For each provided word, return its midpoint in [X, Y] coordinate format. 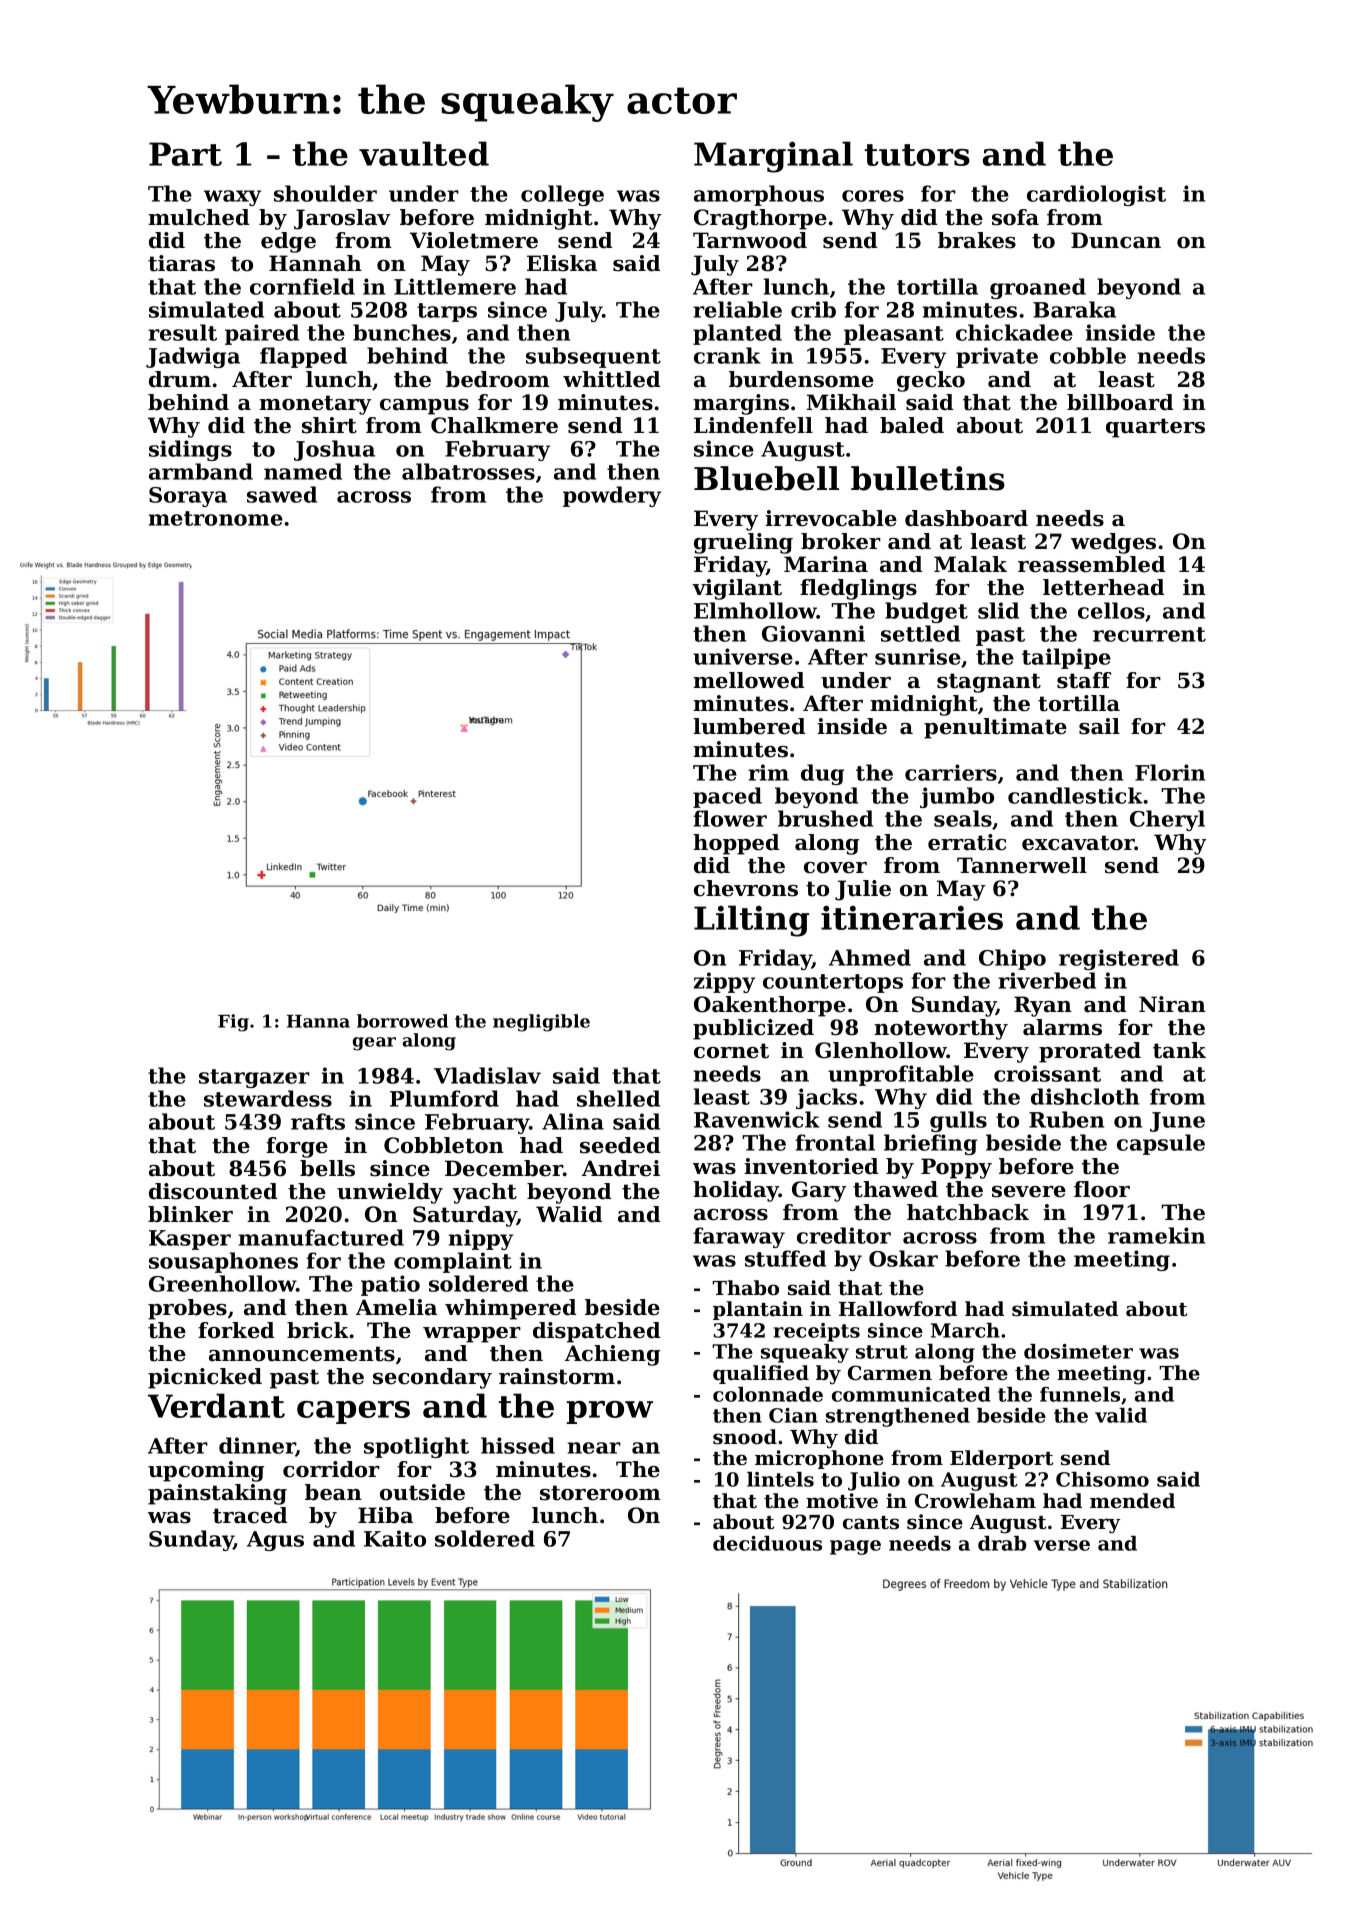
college [562, 195]
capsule [1161, 1144]
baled [912, 425]
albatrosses [468, 471]
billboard [1120, 402]
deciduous [767, 1543]
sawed [282, 494]
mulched [198, 217]
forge [297, 1147]
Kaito [395, 1538]
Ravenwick [757, 1119]
